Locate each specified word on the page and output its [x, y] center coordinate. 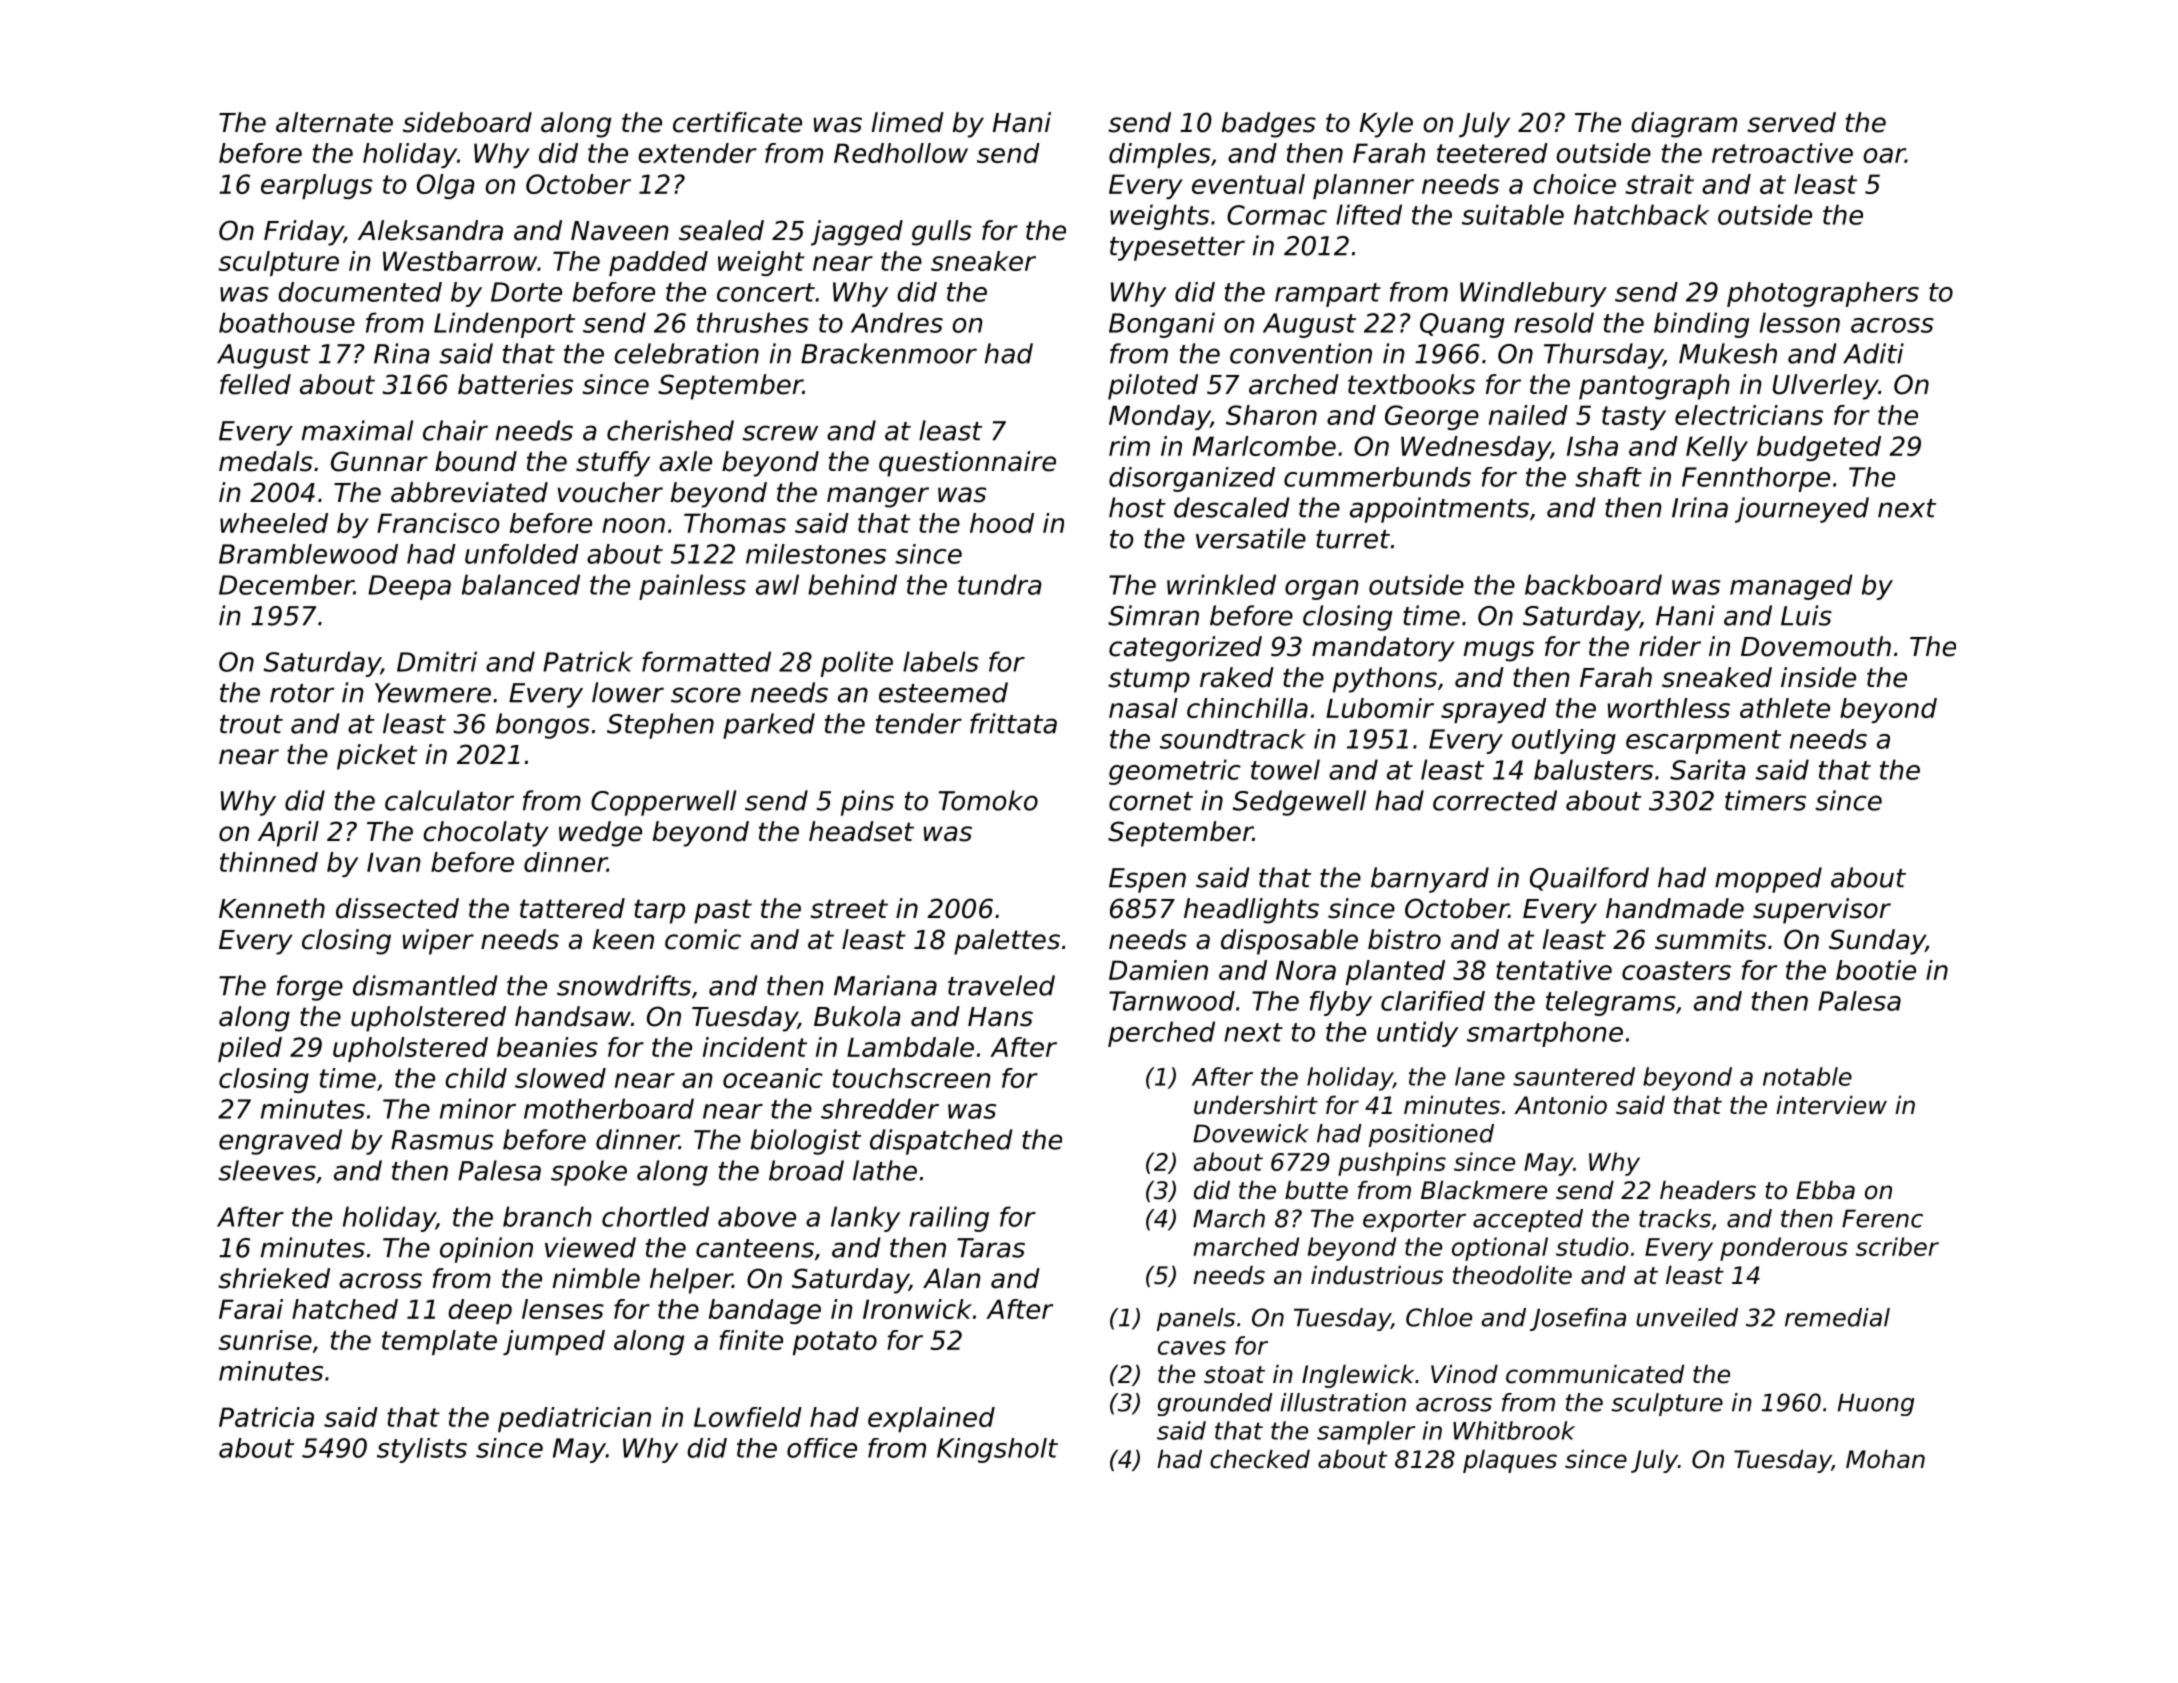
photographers [1823, 294]
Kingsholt [997, 1450]
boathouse [287, 322]
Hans [1000, 1017]
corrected [1495, 800]
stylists [422, 1450]
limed [908, 122]
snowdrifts [624, 985]
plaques [1510, 1461]
